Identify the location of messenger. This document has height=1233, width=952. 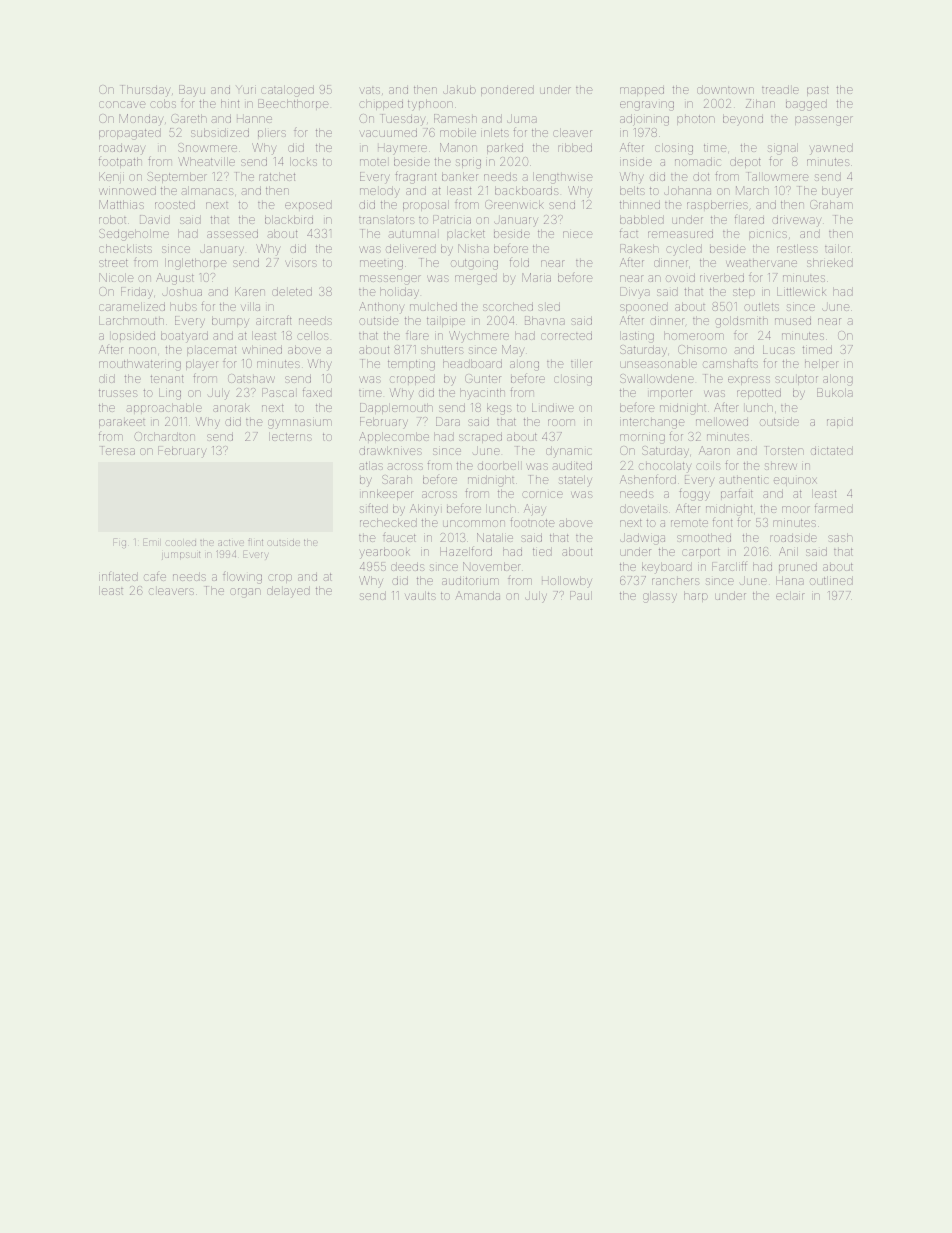
(390, 280).
